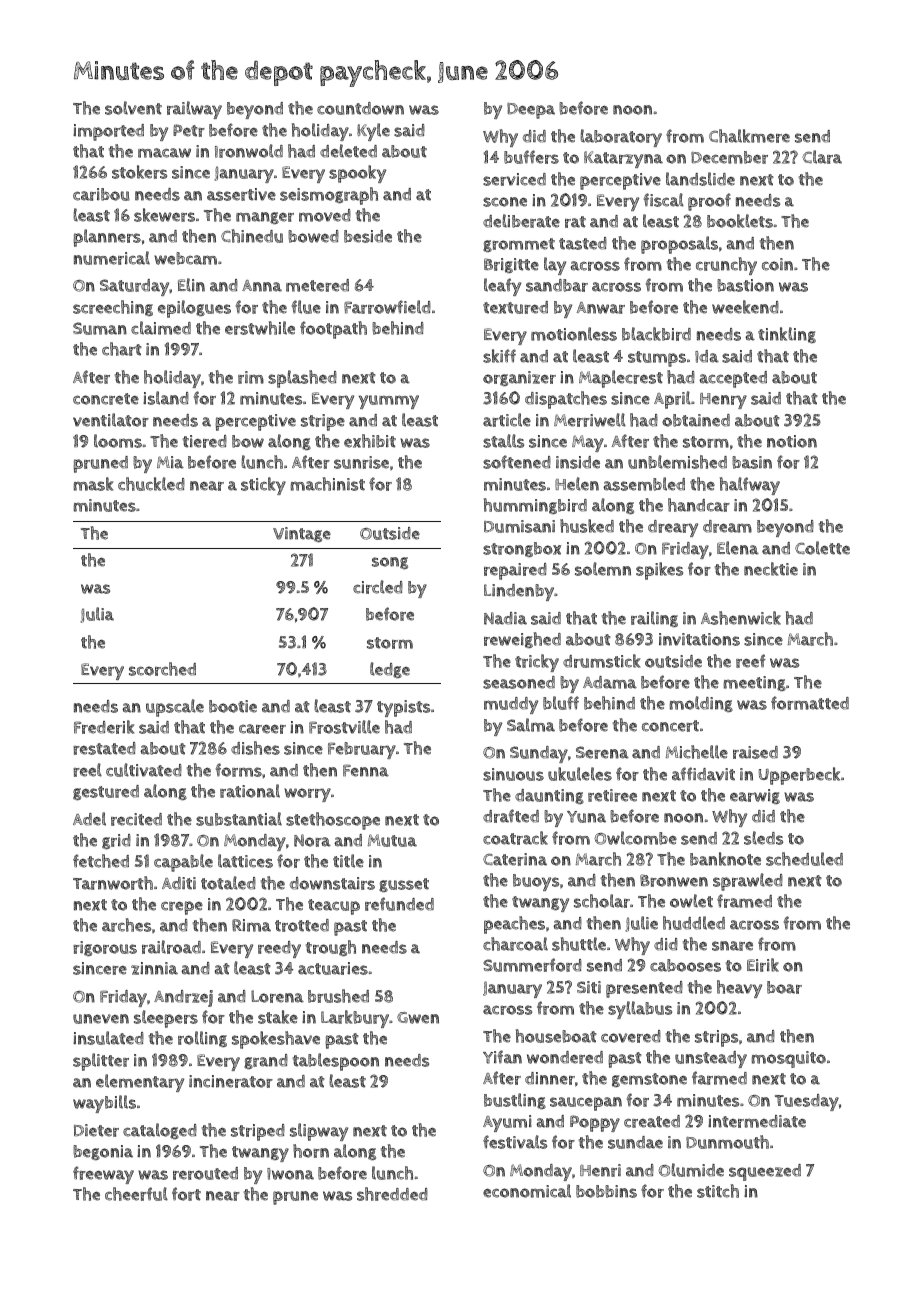  I want to click on handcar, so click(699, 505).
